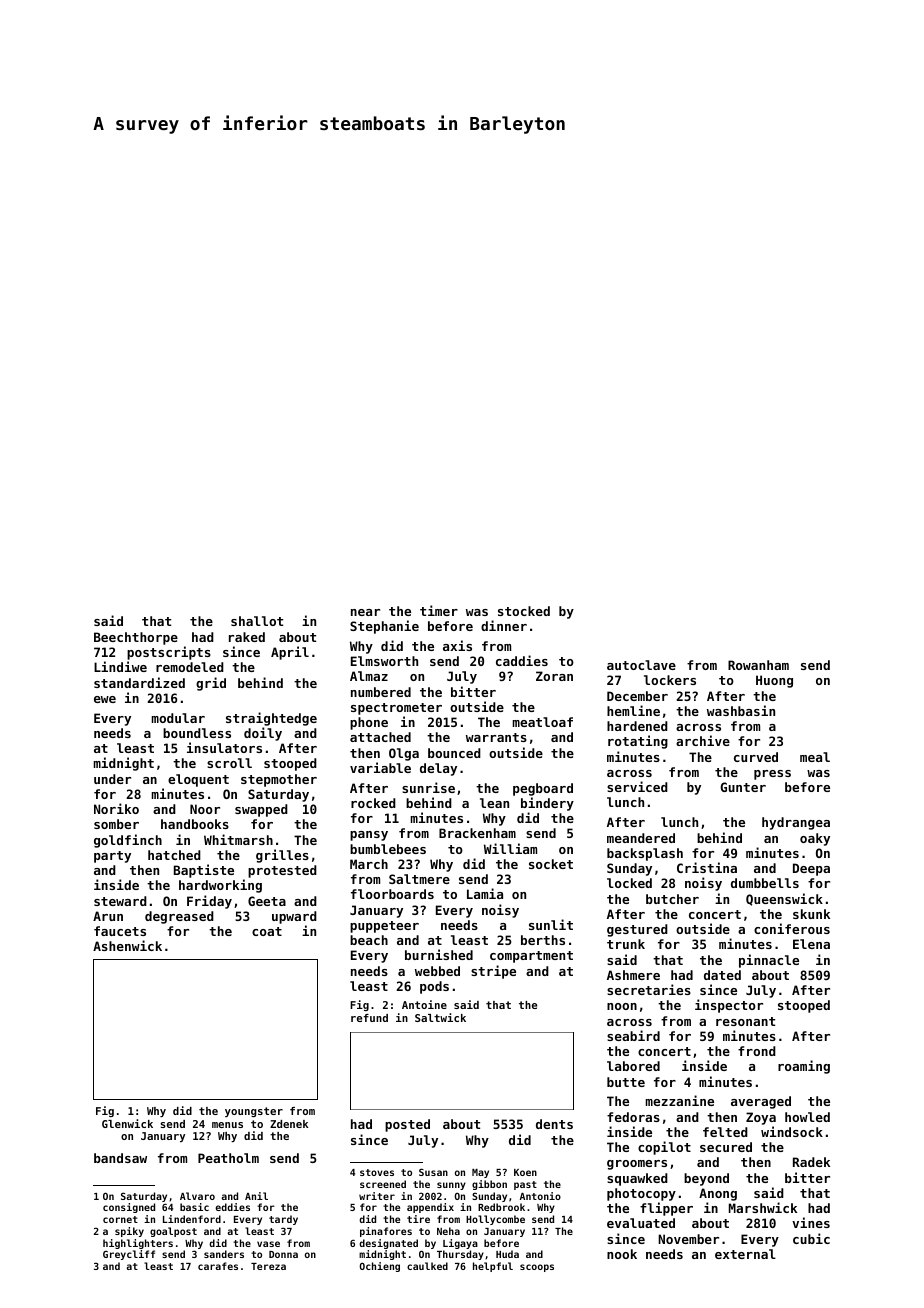  What do you see at coordinates (294, 917) in the document?
I see `upward` at bounding box center [294, 917].
